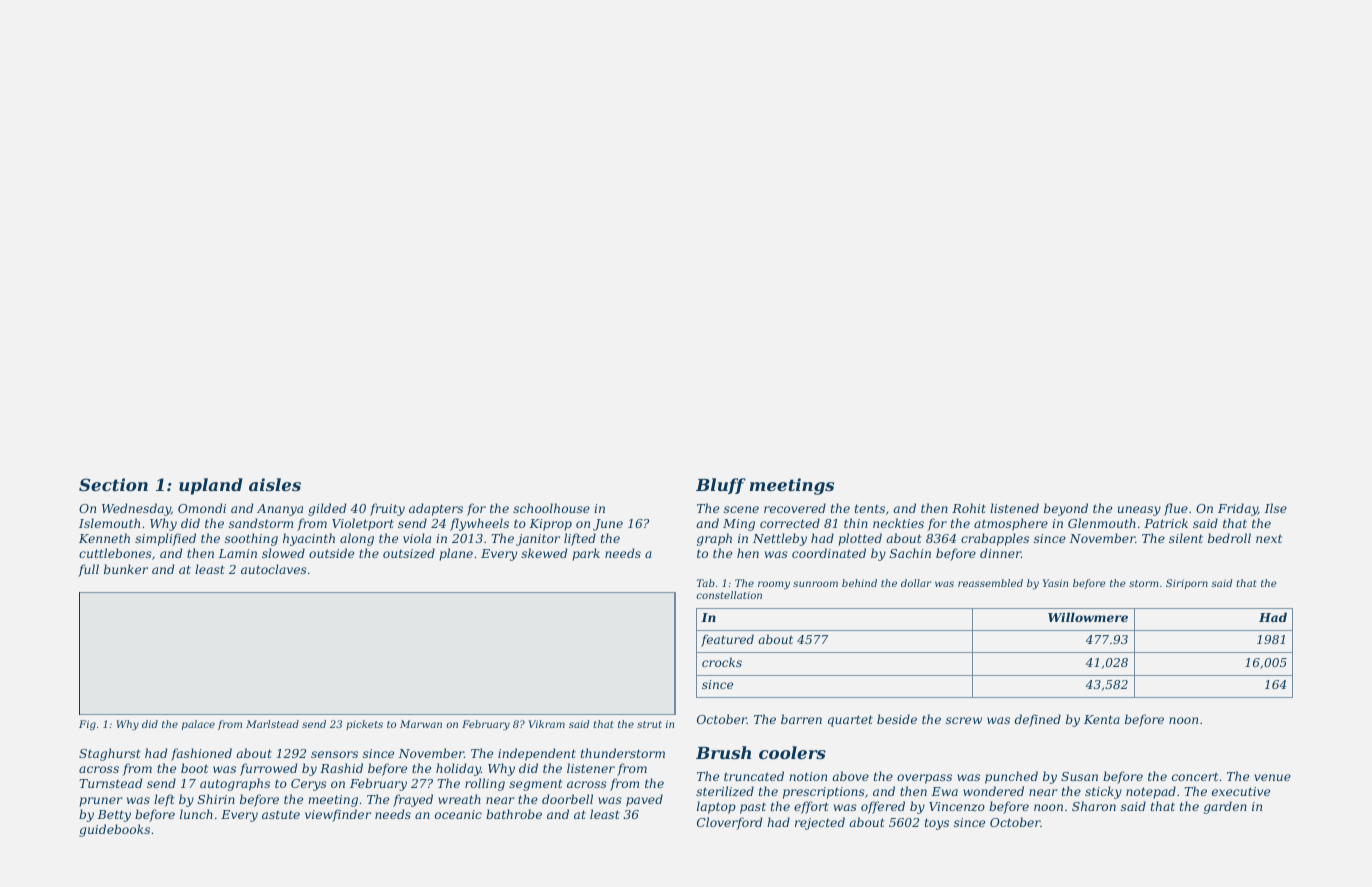 The image size is (1372, 887). What do you see at coordinates (274, 569) in the screenshot?
I see `autoclaves` at bounding box center [274, 569].
